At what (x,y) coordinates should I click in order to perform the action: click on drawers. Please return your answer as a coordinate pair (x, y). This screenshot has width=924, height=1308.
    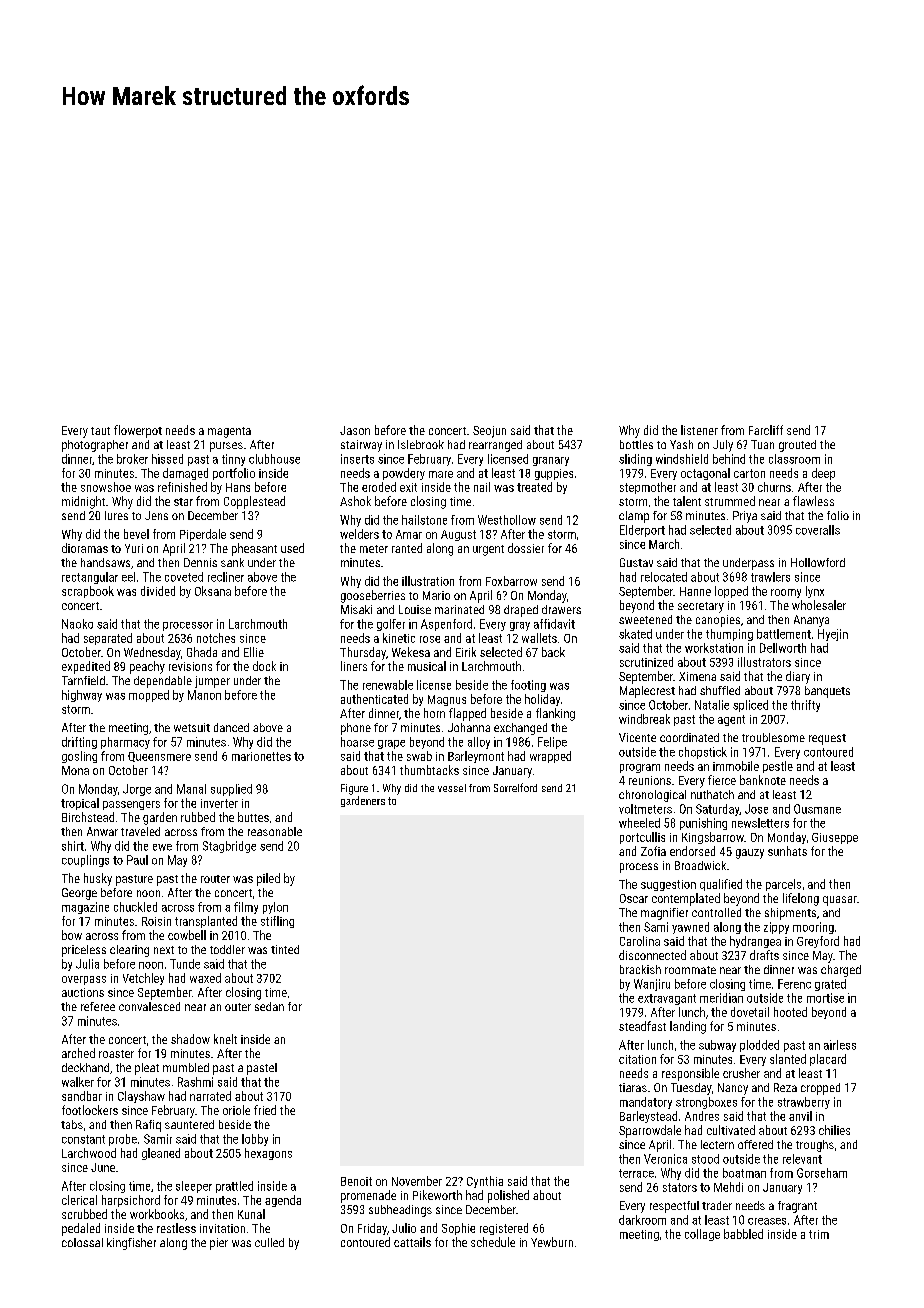
    Looking at the image, I should click on (561, 609).
